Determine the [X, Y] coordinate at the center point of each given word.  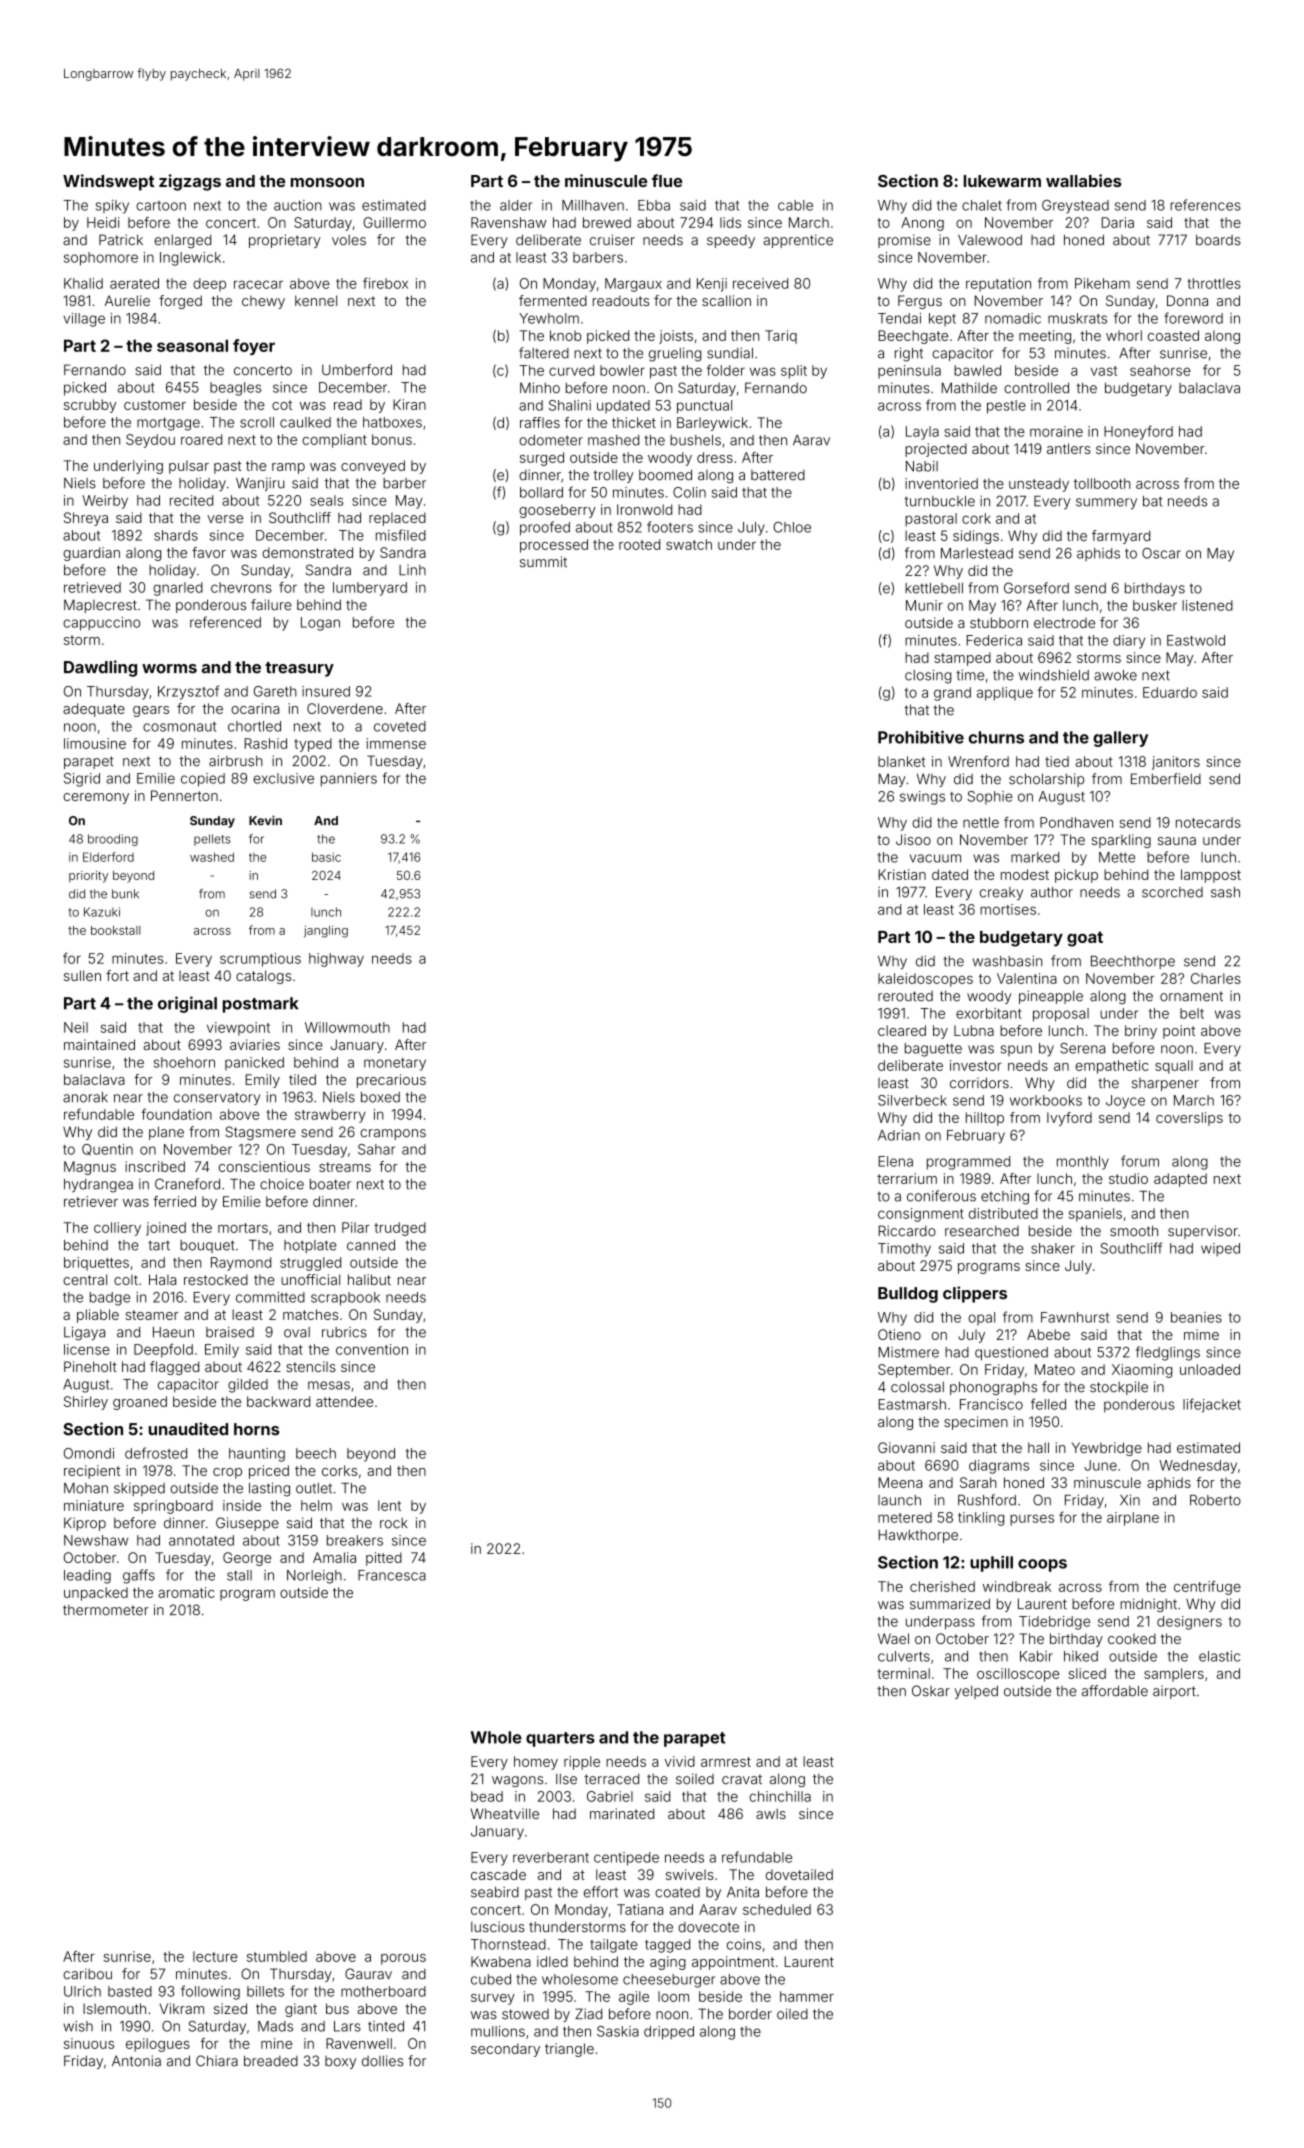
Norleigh [314, 1577]
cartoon [161, 206]
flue [667, 180]
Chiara [217, 2061]
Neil [76, 1027]
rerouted [905, 996]
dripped [669, 2033]
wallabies [1084, 180]
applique [1005, 694]
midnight [1148, 1605]
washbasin [1008, 961]
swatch [689, 544]
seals [326, 500]
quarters [560, 1739]
